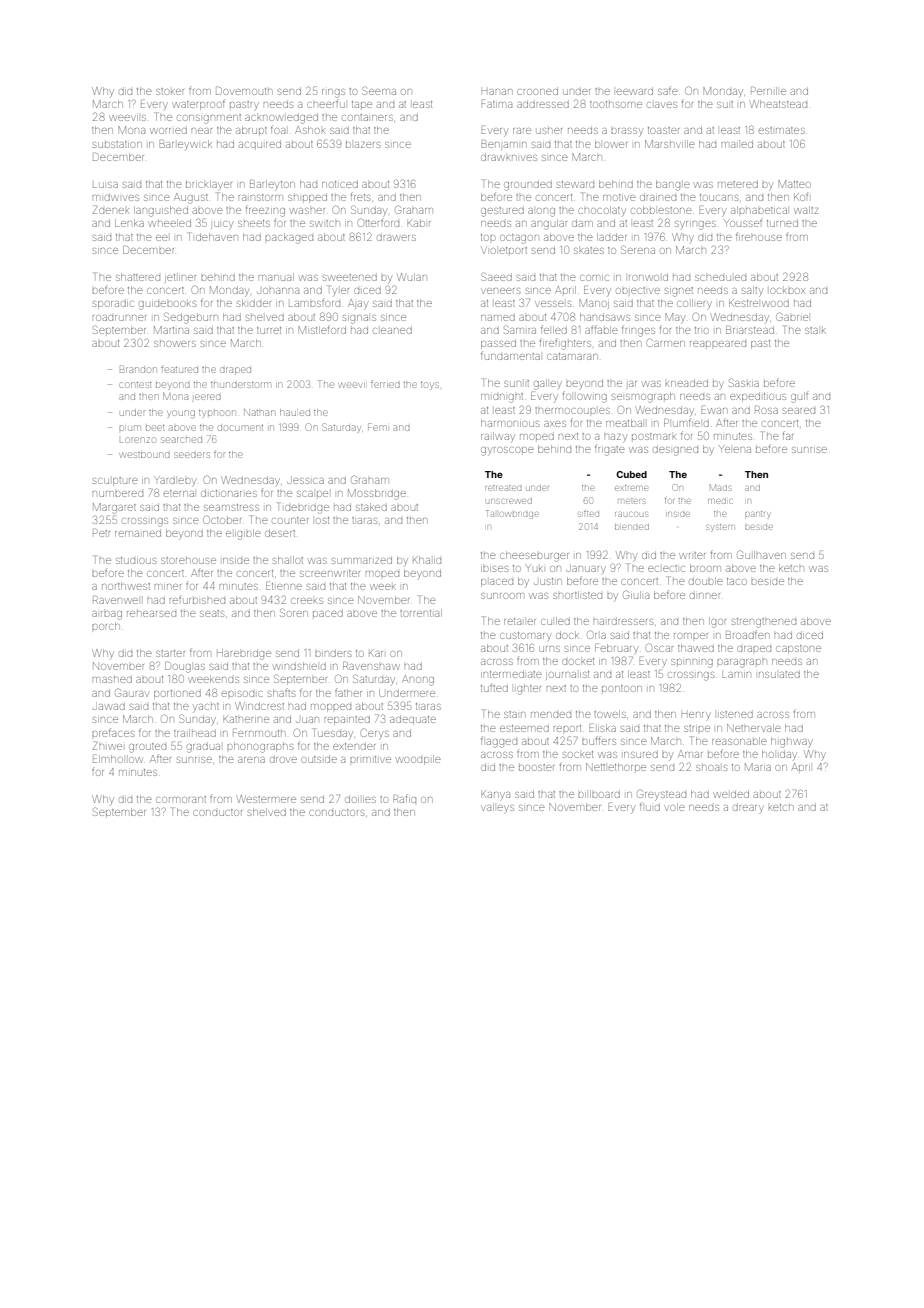 Image resolution: width=924 pixels, height=1308 pixels. I want to click on Dovemouth, so click(244, 91).
